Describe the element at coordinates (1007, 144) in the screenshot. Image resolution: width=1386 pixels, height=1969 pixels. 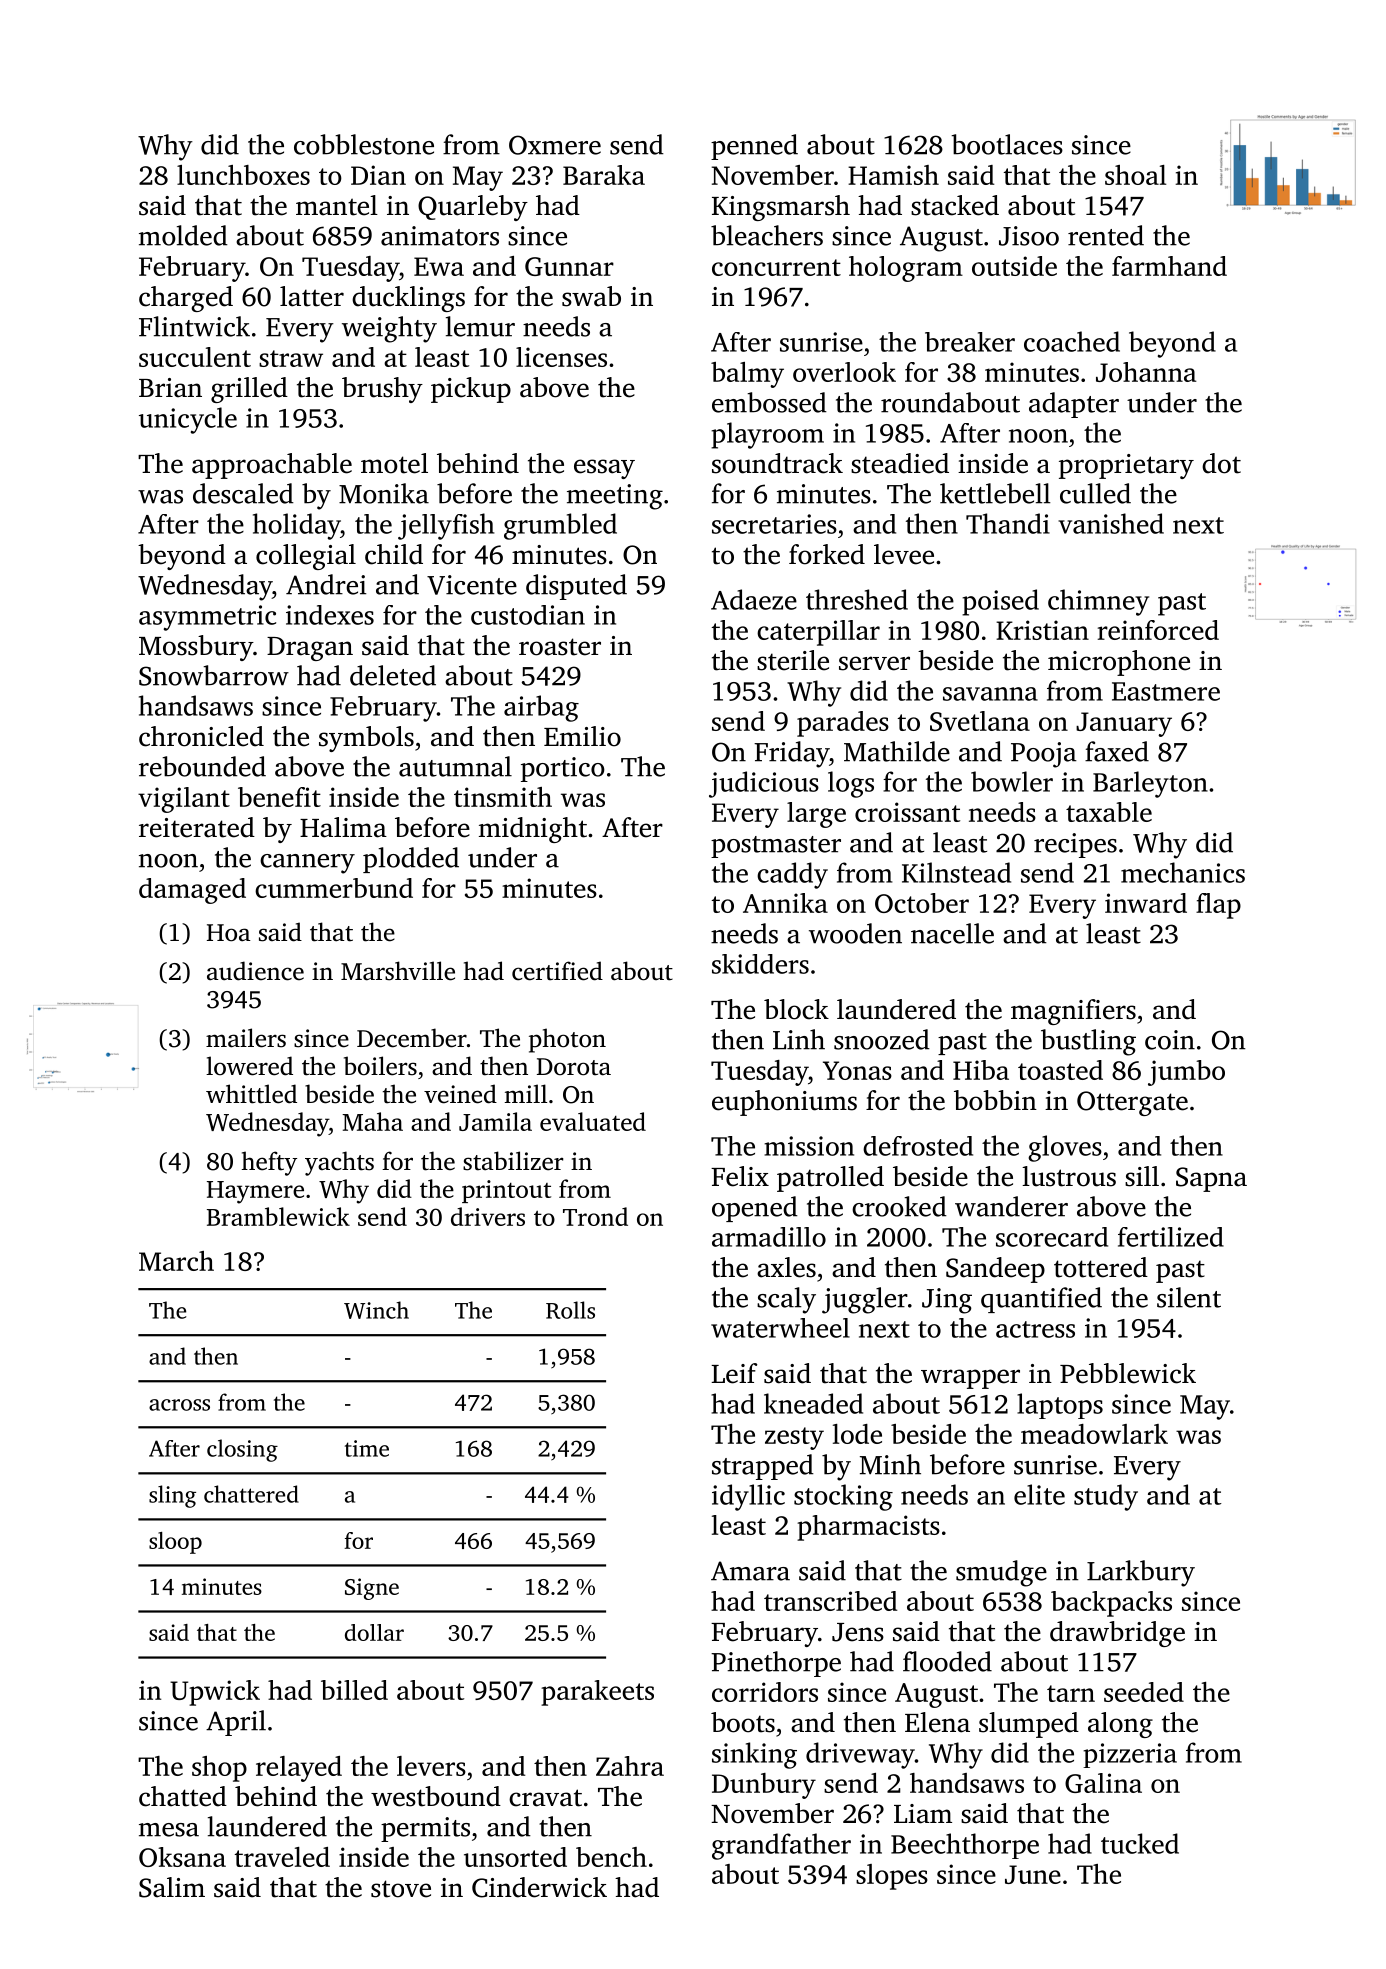
I see `bootlaces` at that location.
